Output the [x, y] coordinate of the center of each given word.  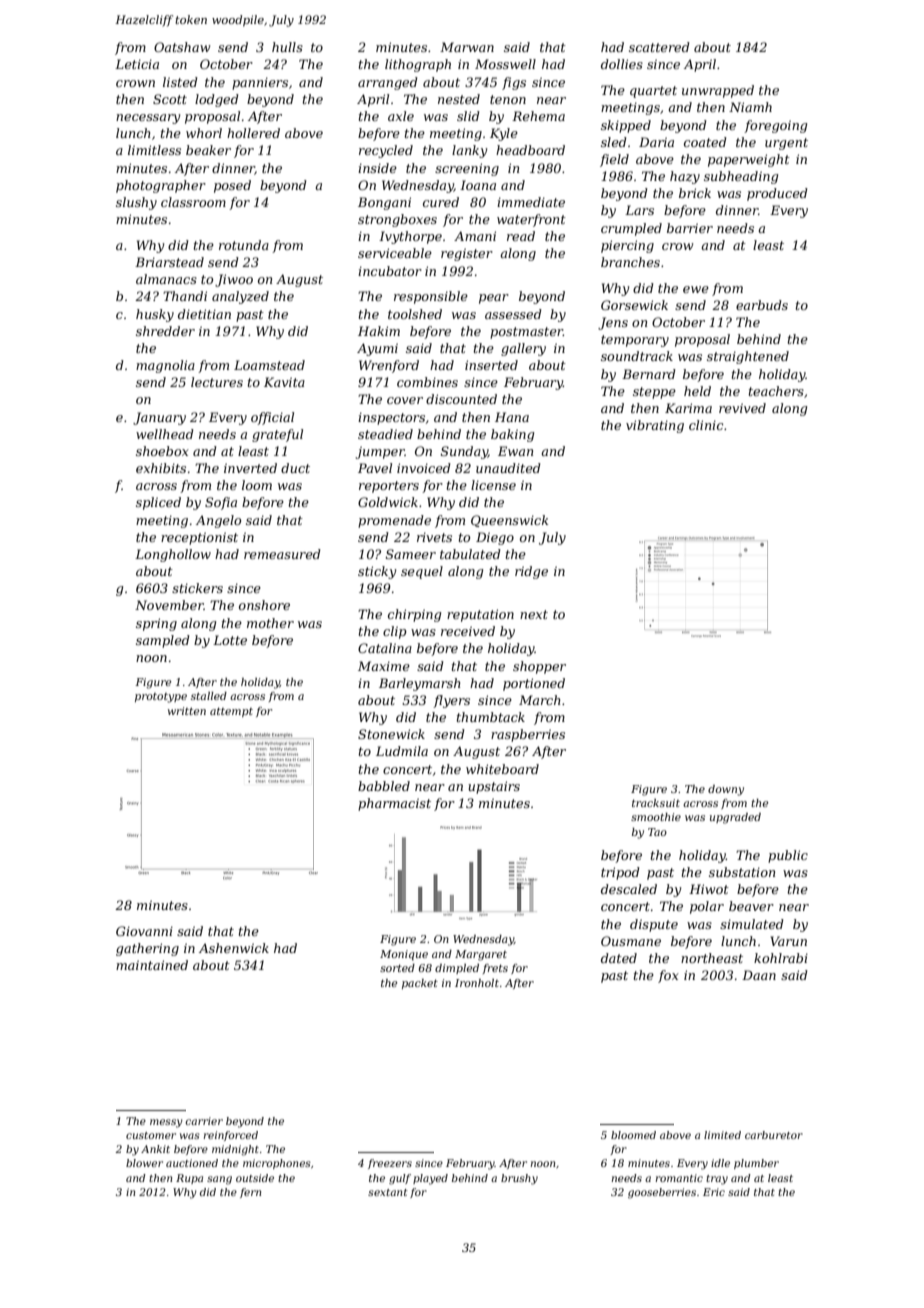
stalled [209, 696]
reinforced [230, 1136]
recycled [386, 151]
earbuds [762, 305]
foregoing [775, 126]
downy [726, 790]
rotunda [244, 245]
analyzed [240, 297]
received [468, 631]
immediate [531, 202]
